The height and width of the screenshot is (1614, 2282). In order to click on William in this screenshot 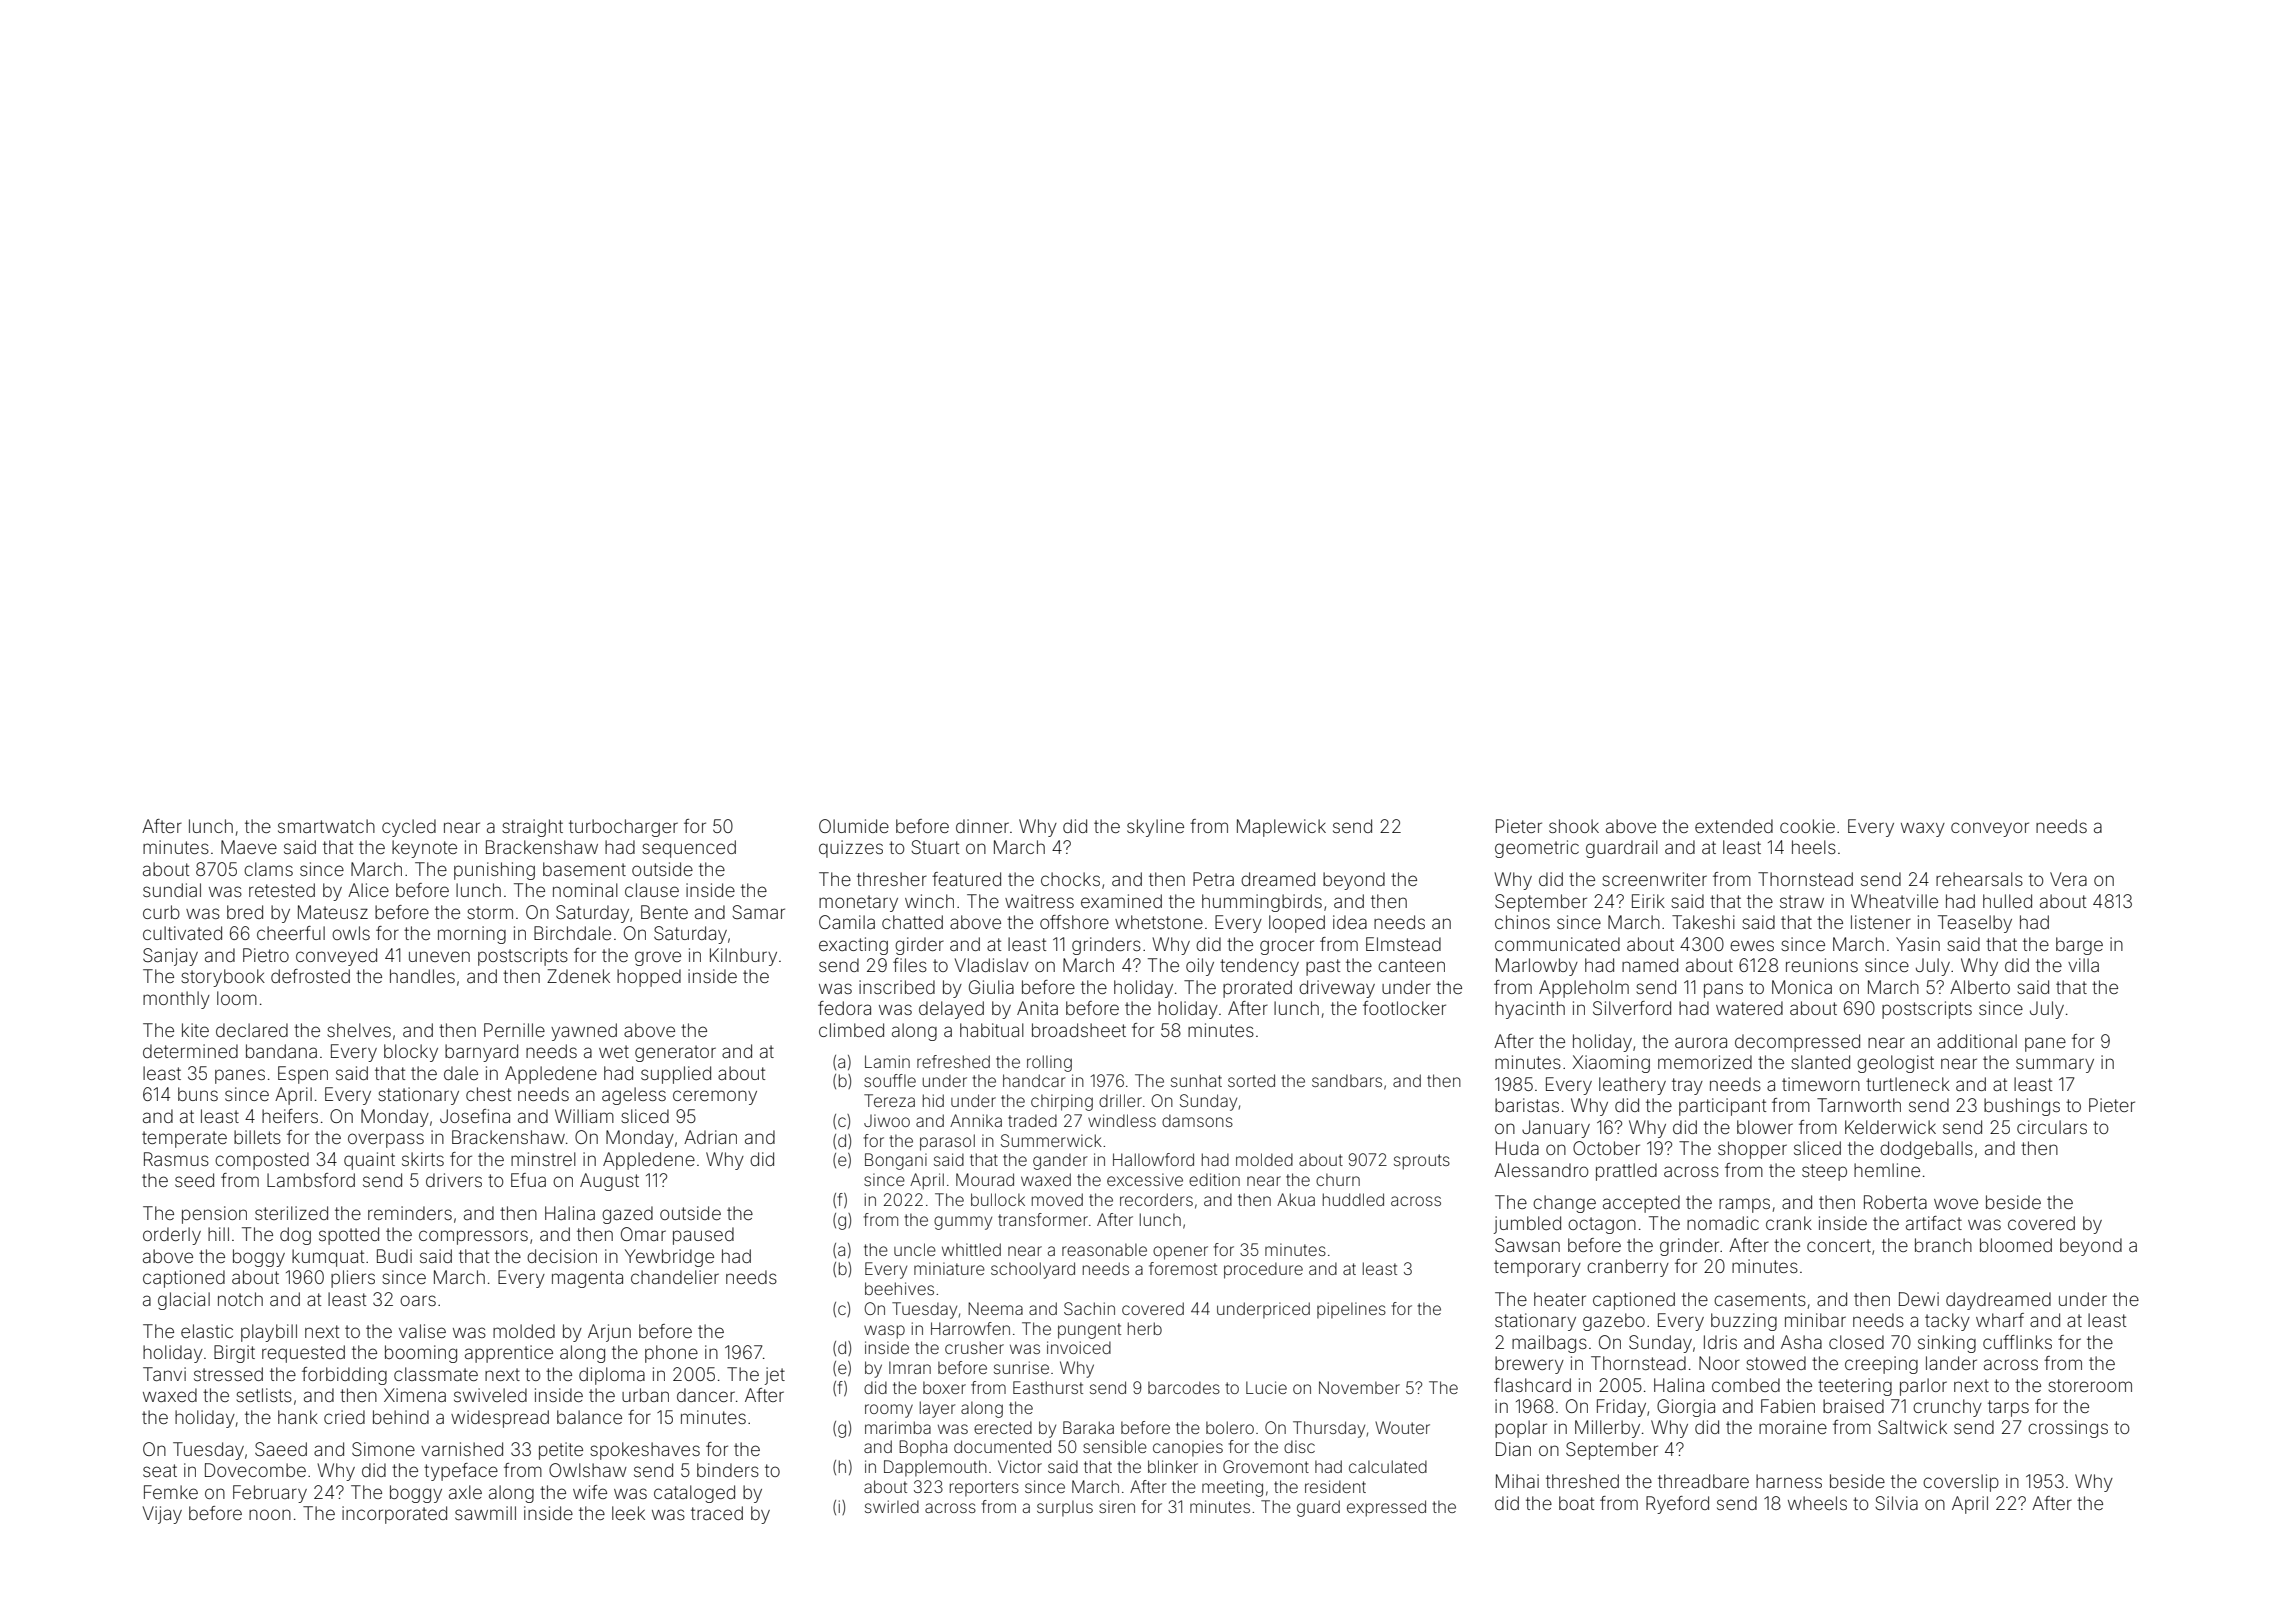, I will do `click(584, 1116)`.
